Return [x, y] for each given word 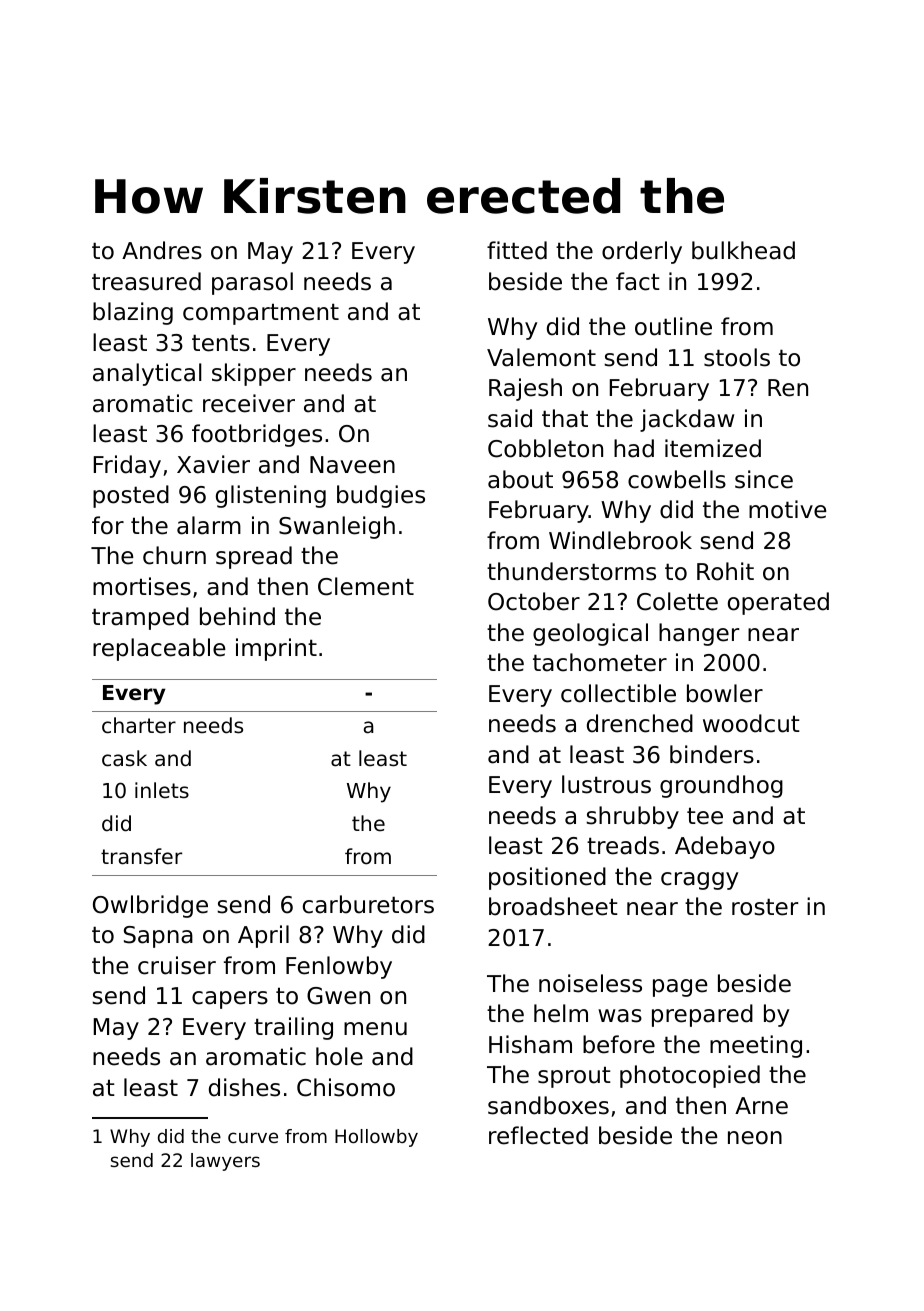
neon [755, 1138]
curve [253, 1137]
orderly [642, 252]
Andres [162, 250]
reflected [538, 1135]
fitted [517, 250]
